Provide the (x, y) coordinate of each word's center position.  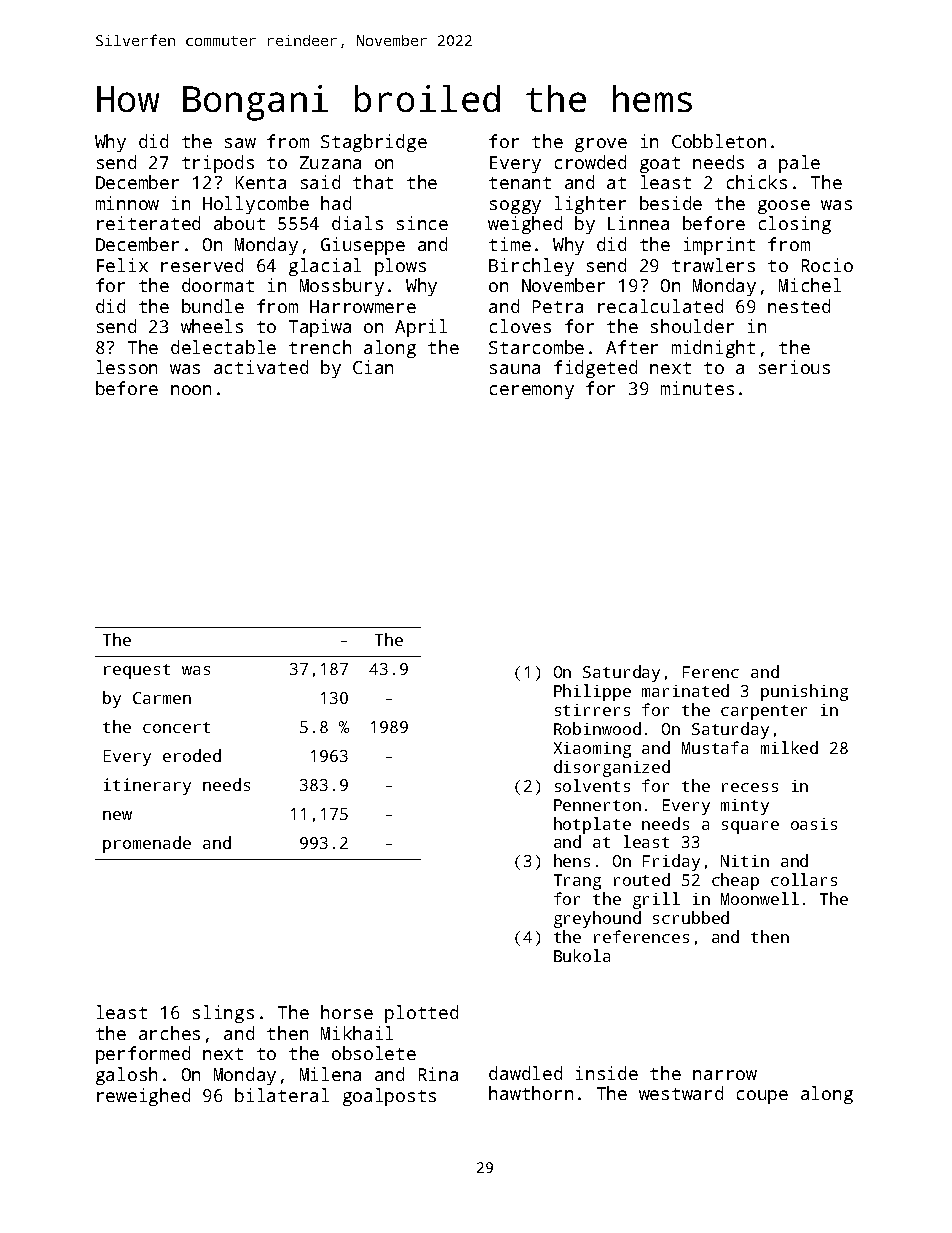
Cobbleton (719, 141)
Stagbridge (374, 143)
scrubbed (691, 917)
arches (169, 1033)
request (137, 671)
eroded (192, 755)
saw (240, 143)
